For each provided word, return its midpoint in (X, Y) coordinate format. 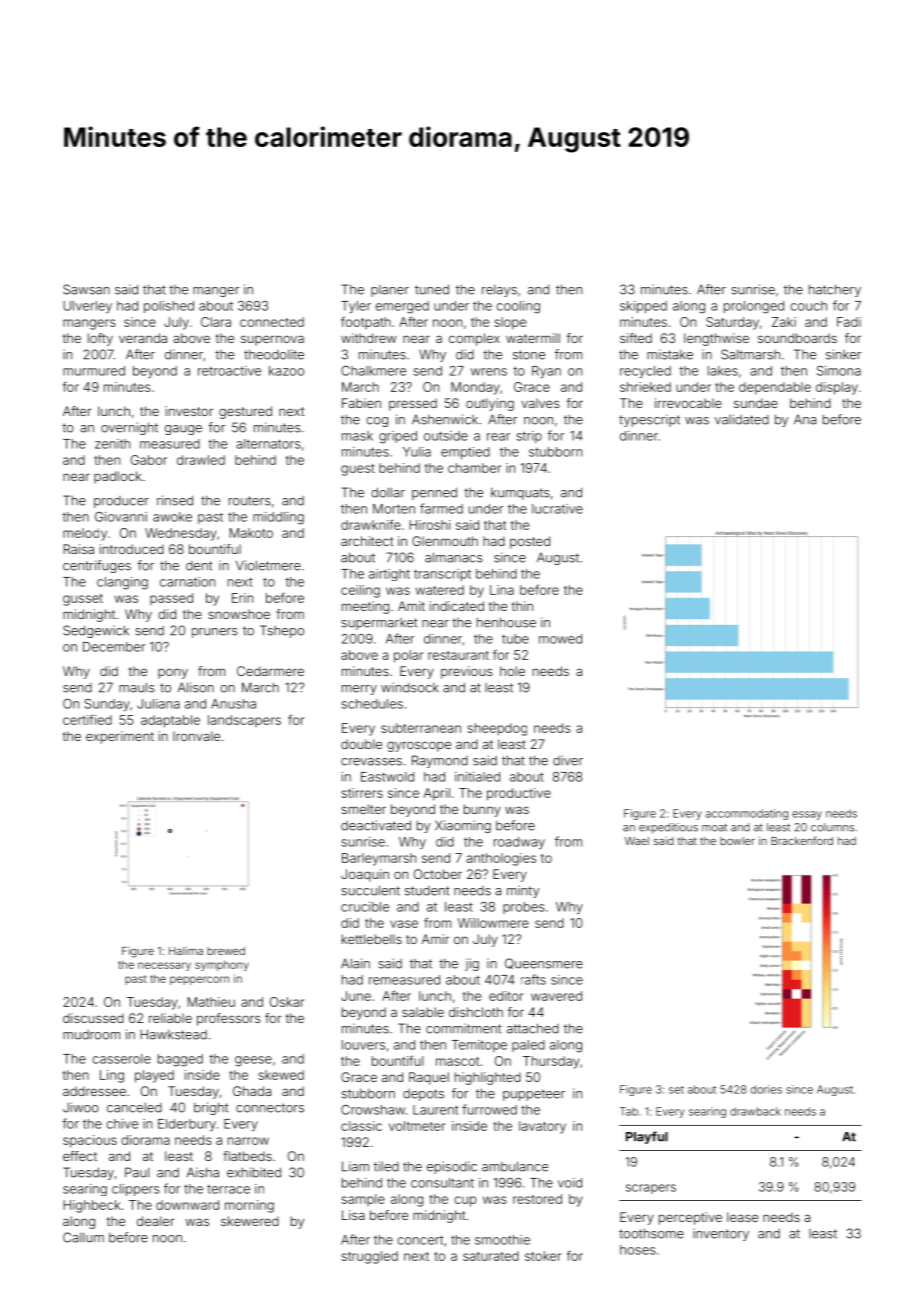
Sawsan (86, 289)
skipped (643, 307)
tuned (432, 289)
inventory (721, 1234)
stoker (543, 1256)
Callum (83, 1237)
